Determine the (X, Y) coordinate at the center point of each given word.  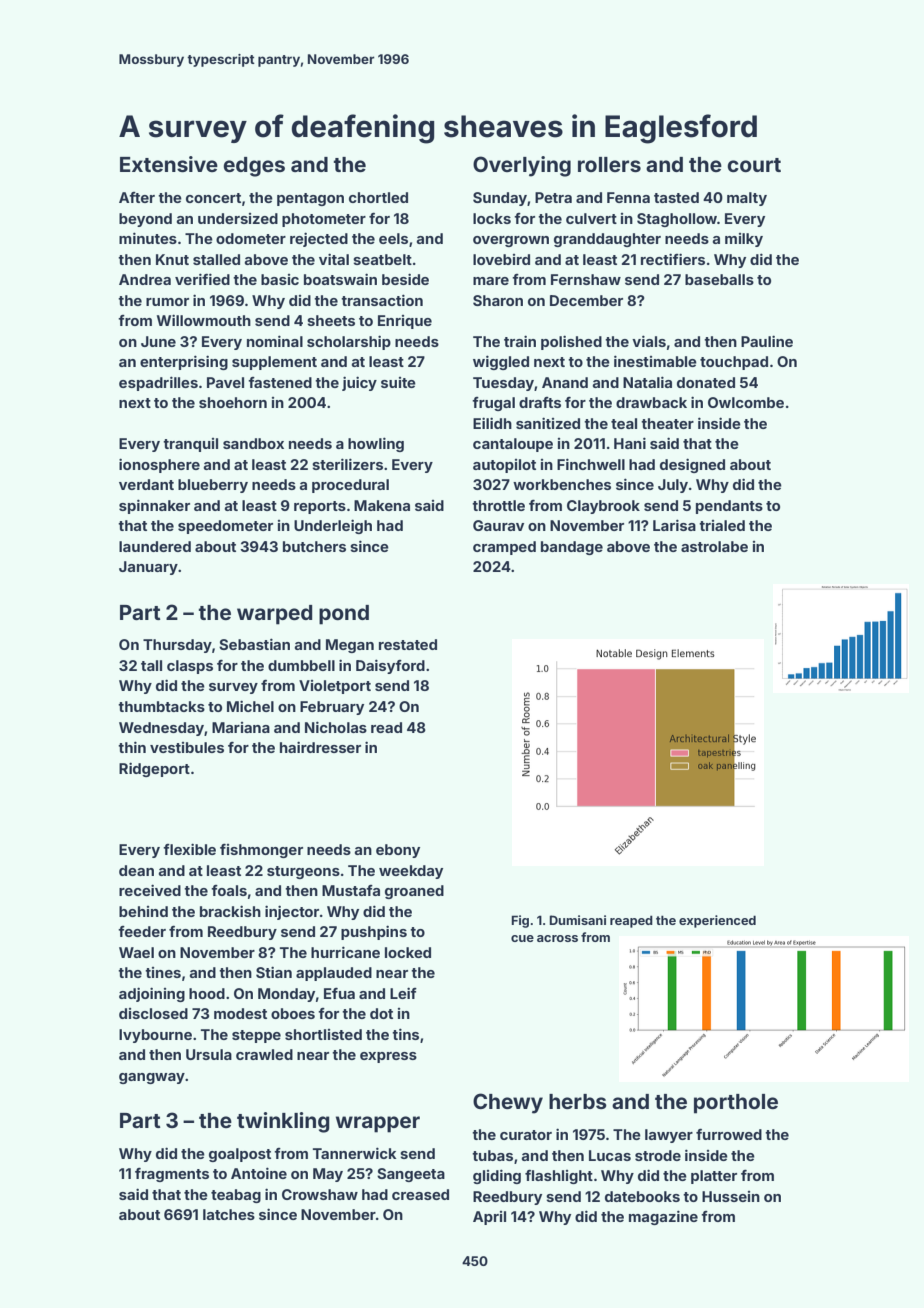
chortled (378, 197)
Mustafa (351, 890)
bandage (572, 548)
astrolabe (714, 546)
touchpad (734, 363)
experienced (717, 921)
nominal (275, 341)
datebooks (642, 1196)
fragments (172, 1175)
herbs (578, 1101)
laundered (155, 546)
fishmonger (261, 851)
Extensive (169, 164)
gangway (152, 1078)
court (754, 165)
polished (571, 342)
